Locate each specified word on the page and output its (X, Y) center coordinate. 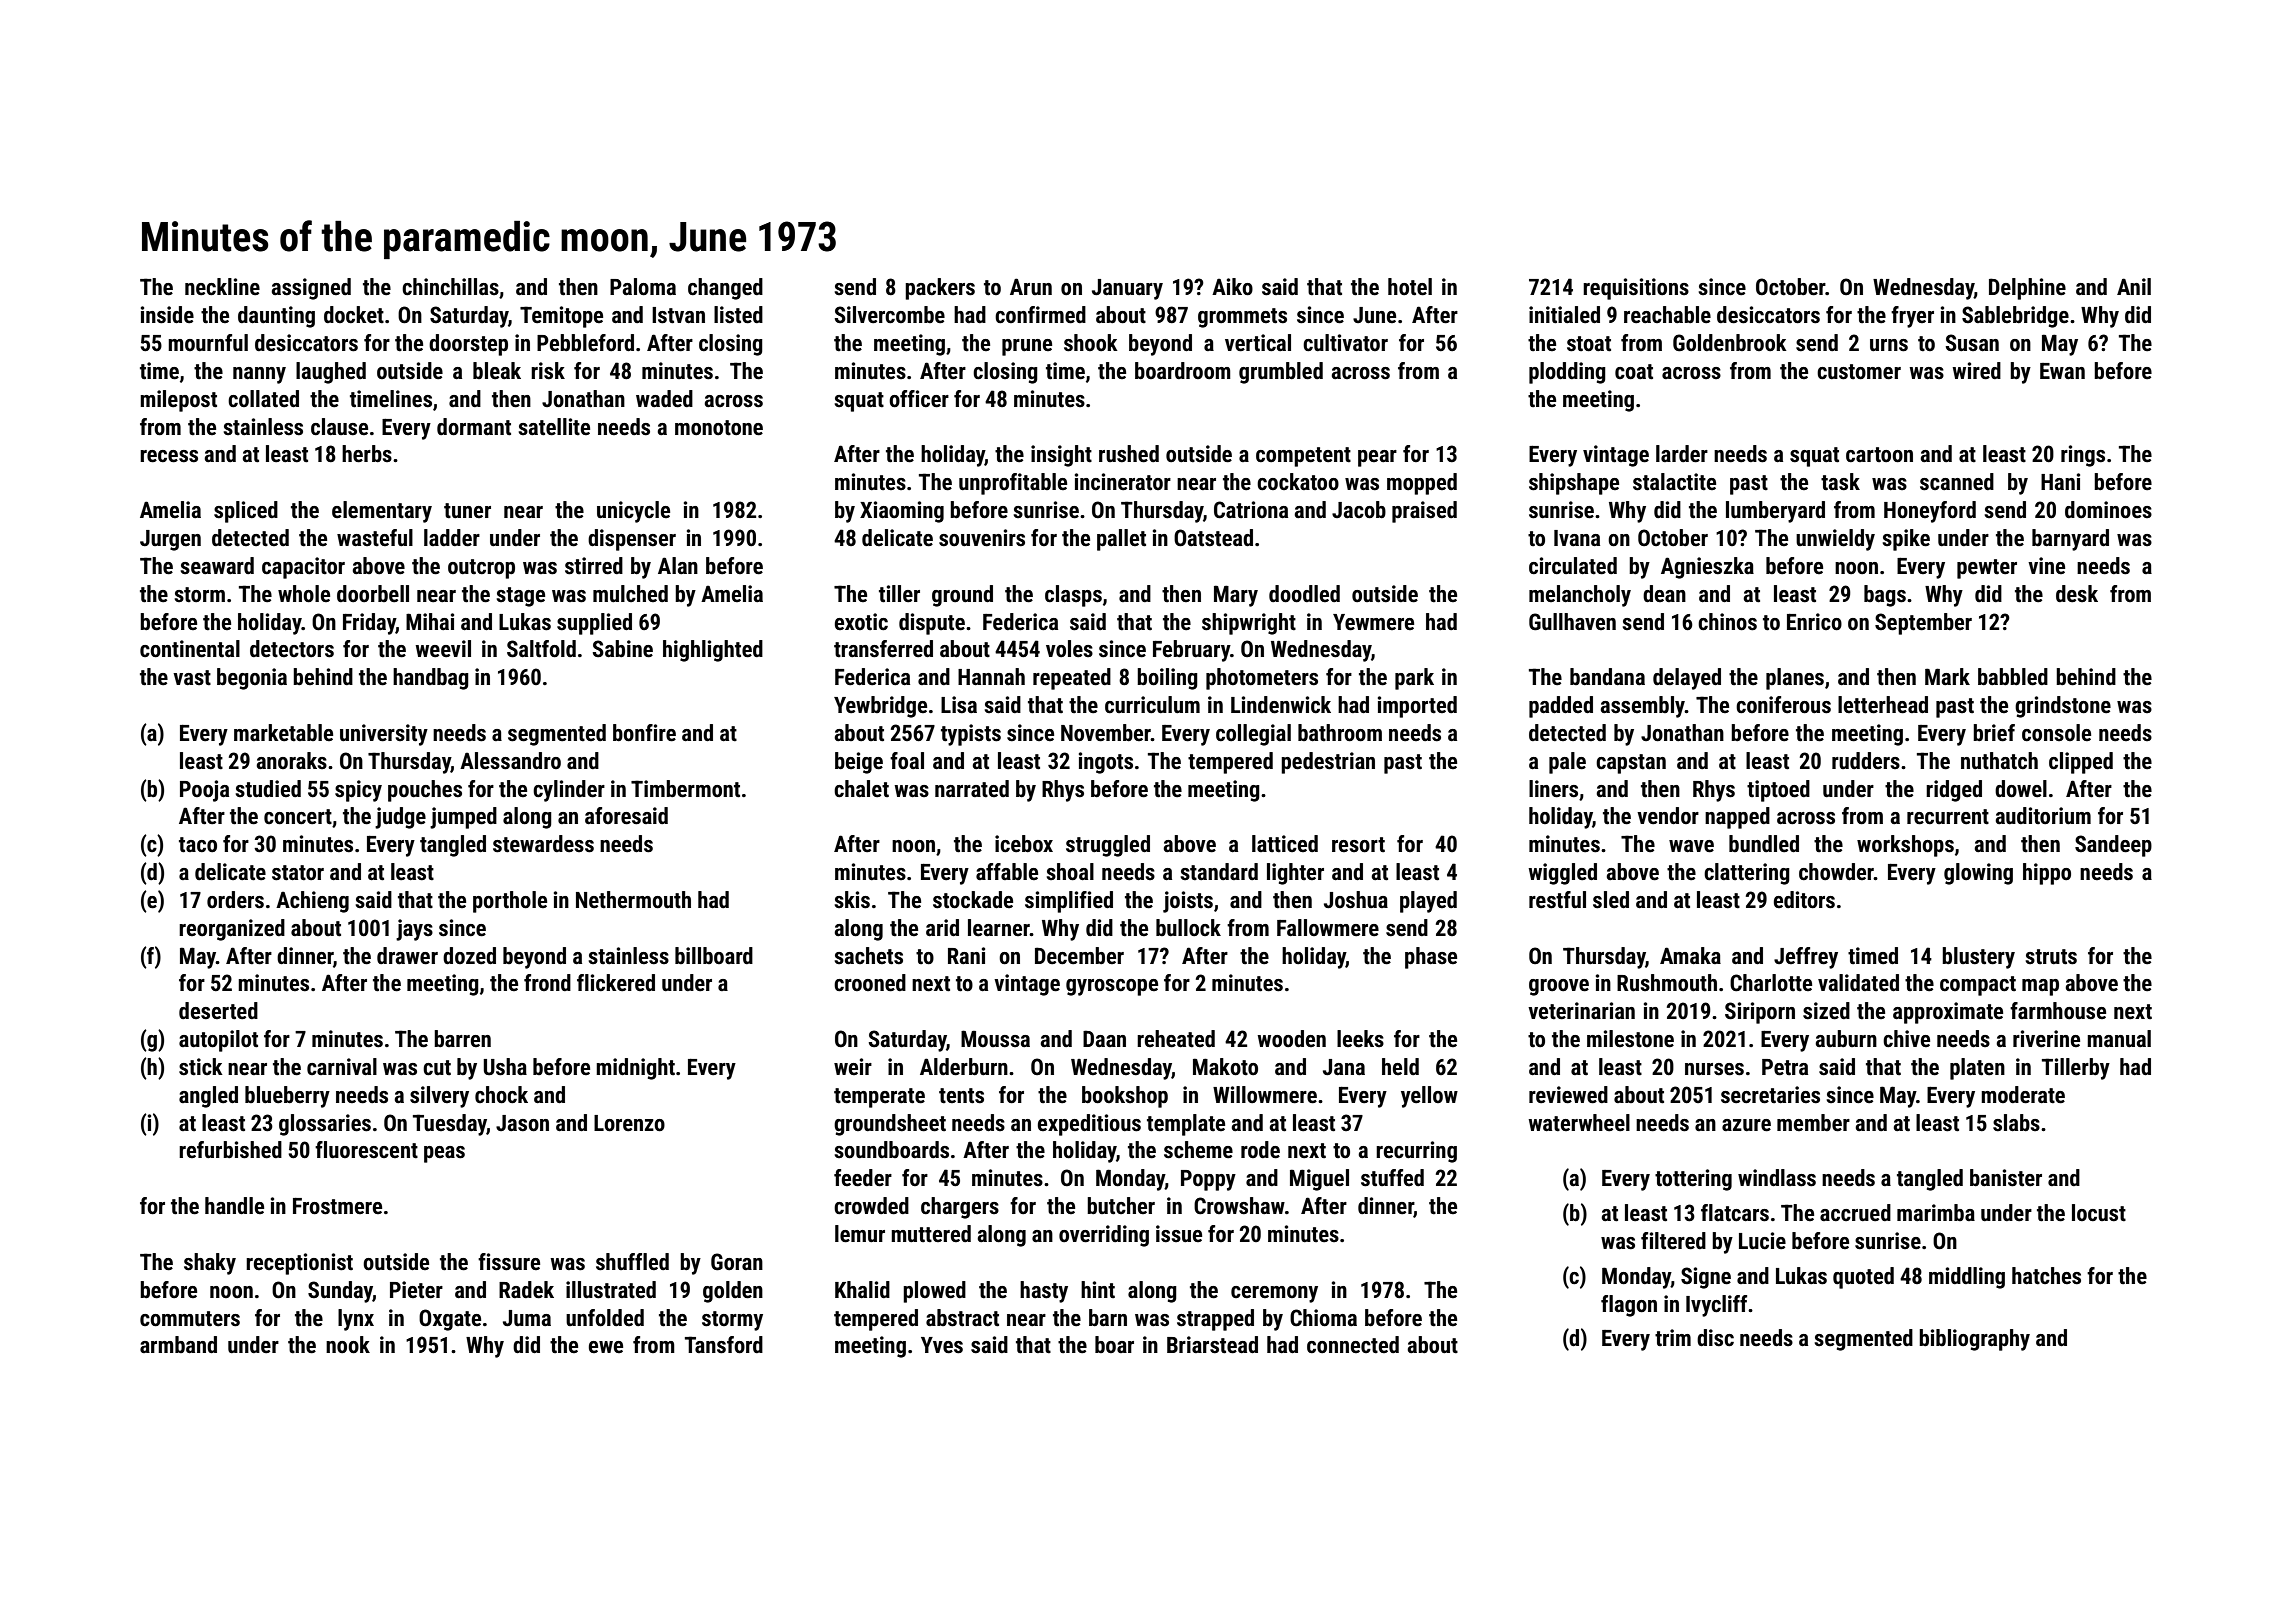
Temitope (561, 317)
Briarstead (1212, 1345)
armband (178, 1345)
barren (462, 1039)
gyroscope (1112, 987)
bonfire (644, 733)
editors (1804, 900)
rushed (1129, 454)
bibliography (1974, 1340)
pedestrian (1328, 763)
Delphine (2027, 289)
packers (940, 289)
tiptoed (1778, 791)
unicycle (633, 512)
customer (1859, 372)
